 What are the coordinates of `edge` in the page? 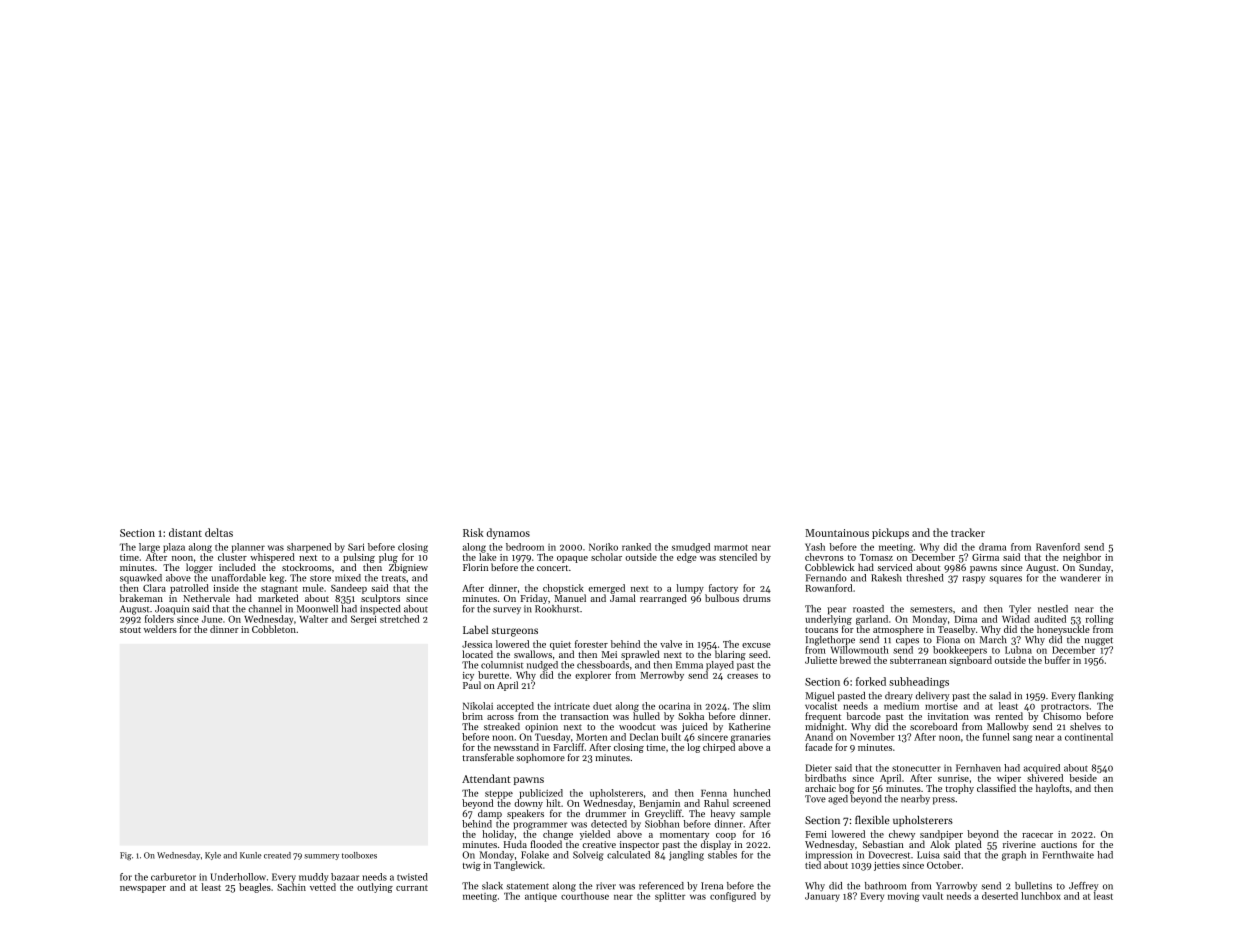 It's located at (687, 558).
